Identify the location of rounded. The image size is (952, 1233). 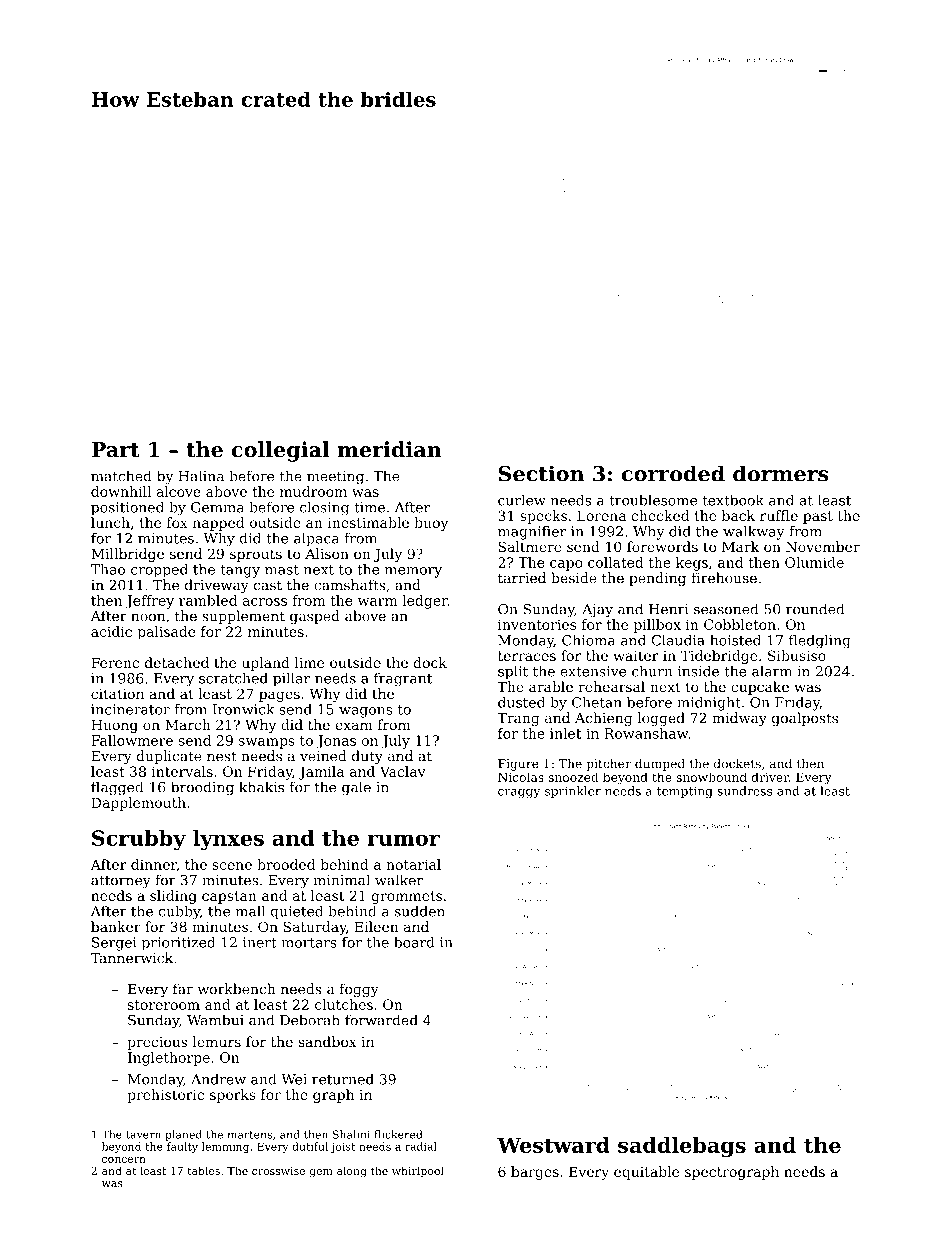
(815, 609).
